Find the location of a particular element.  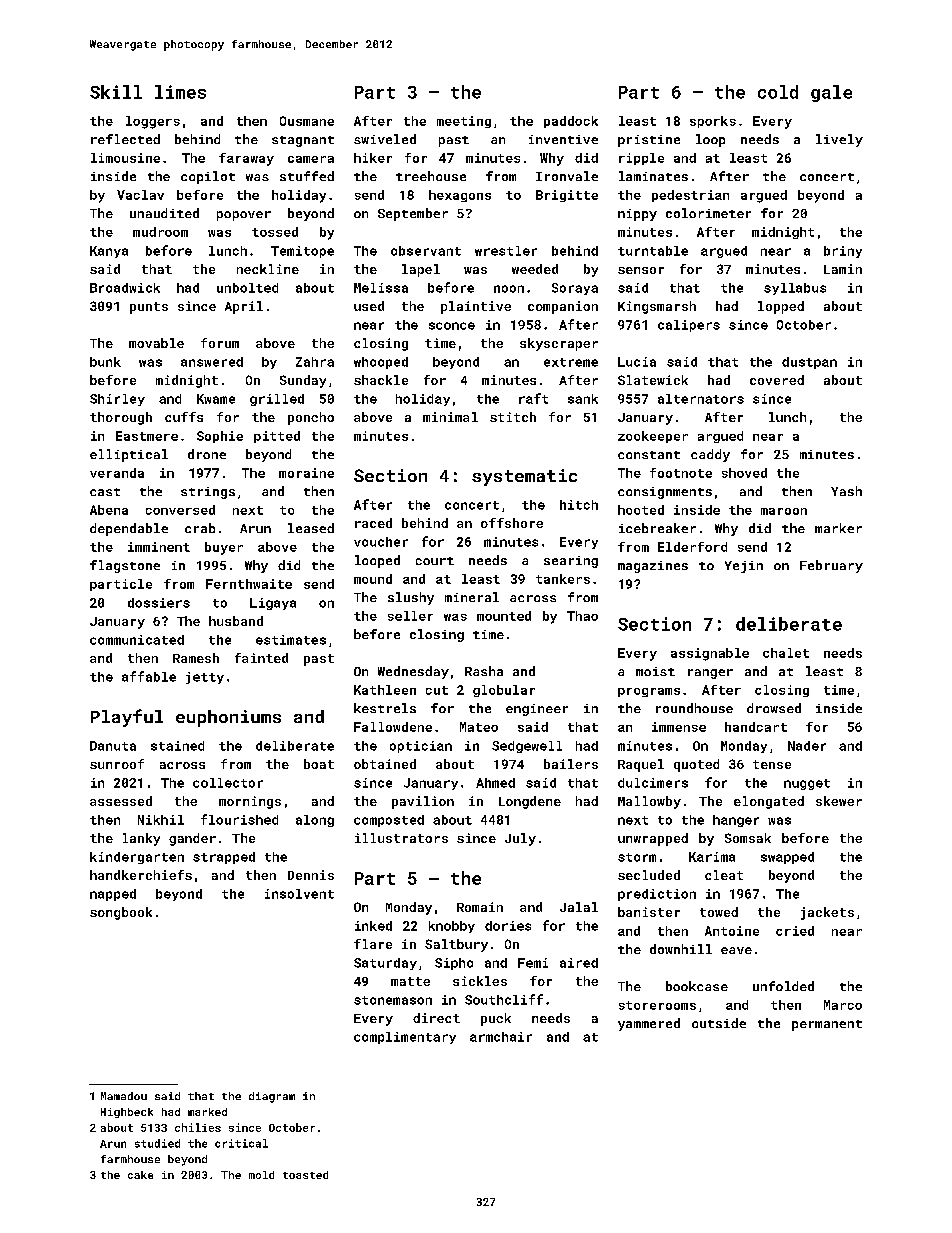

toasted is located at coordinates (305, 1175).
